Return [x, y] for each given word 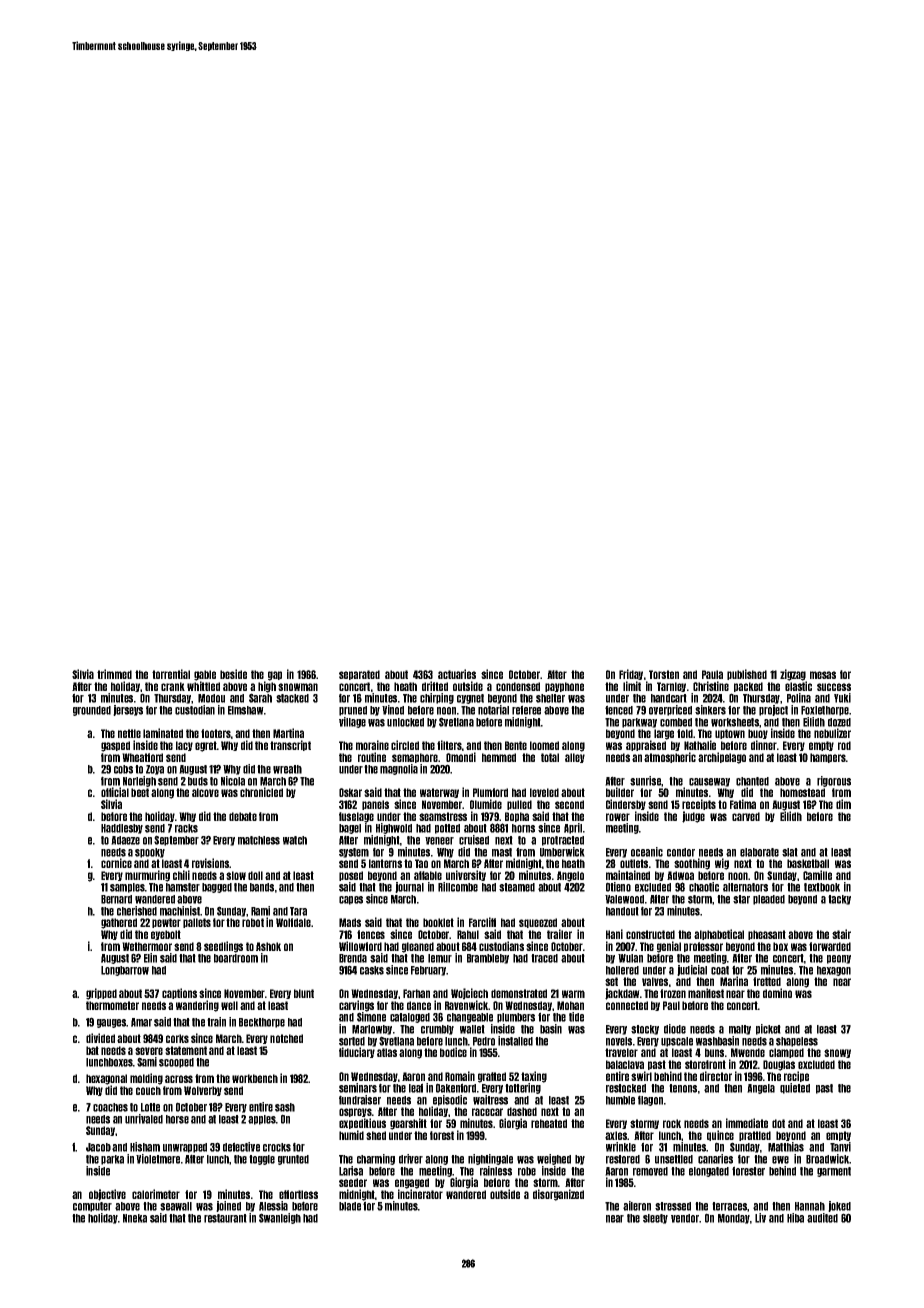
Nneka [135, 1218]
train [216, 1022]
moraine [372, 745]
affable [428, 875]
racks [186, 828]
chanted [752, 781]
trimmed [114, 674]
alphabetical [719, 934]
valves [655, 981]
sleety [655, 1219]
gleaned [418, 947]
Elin [150, 958]
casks [372, 970]
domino [777, 993]
